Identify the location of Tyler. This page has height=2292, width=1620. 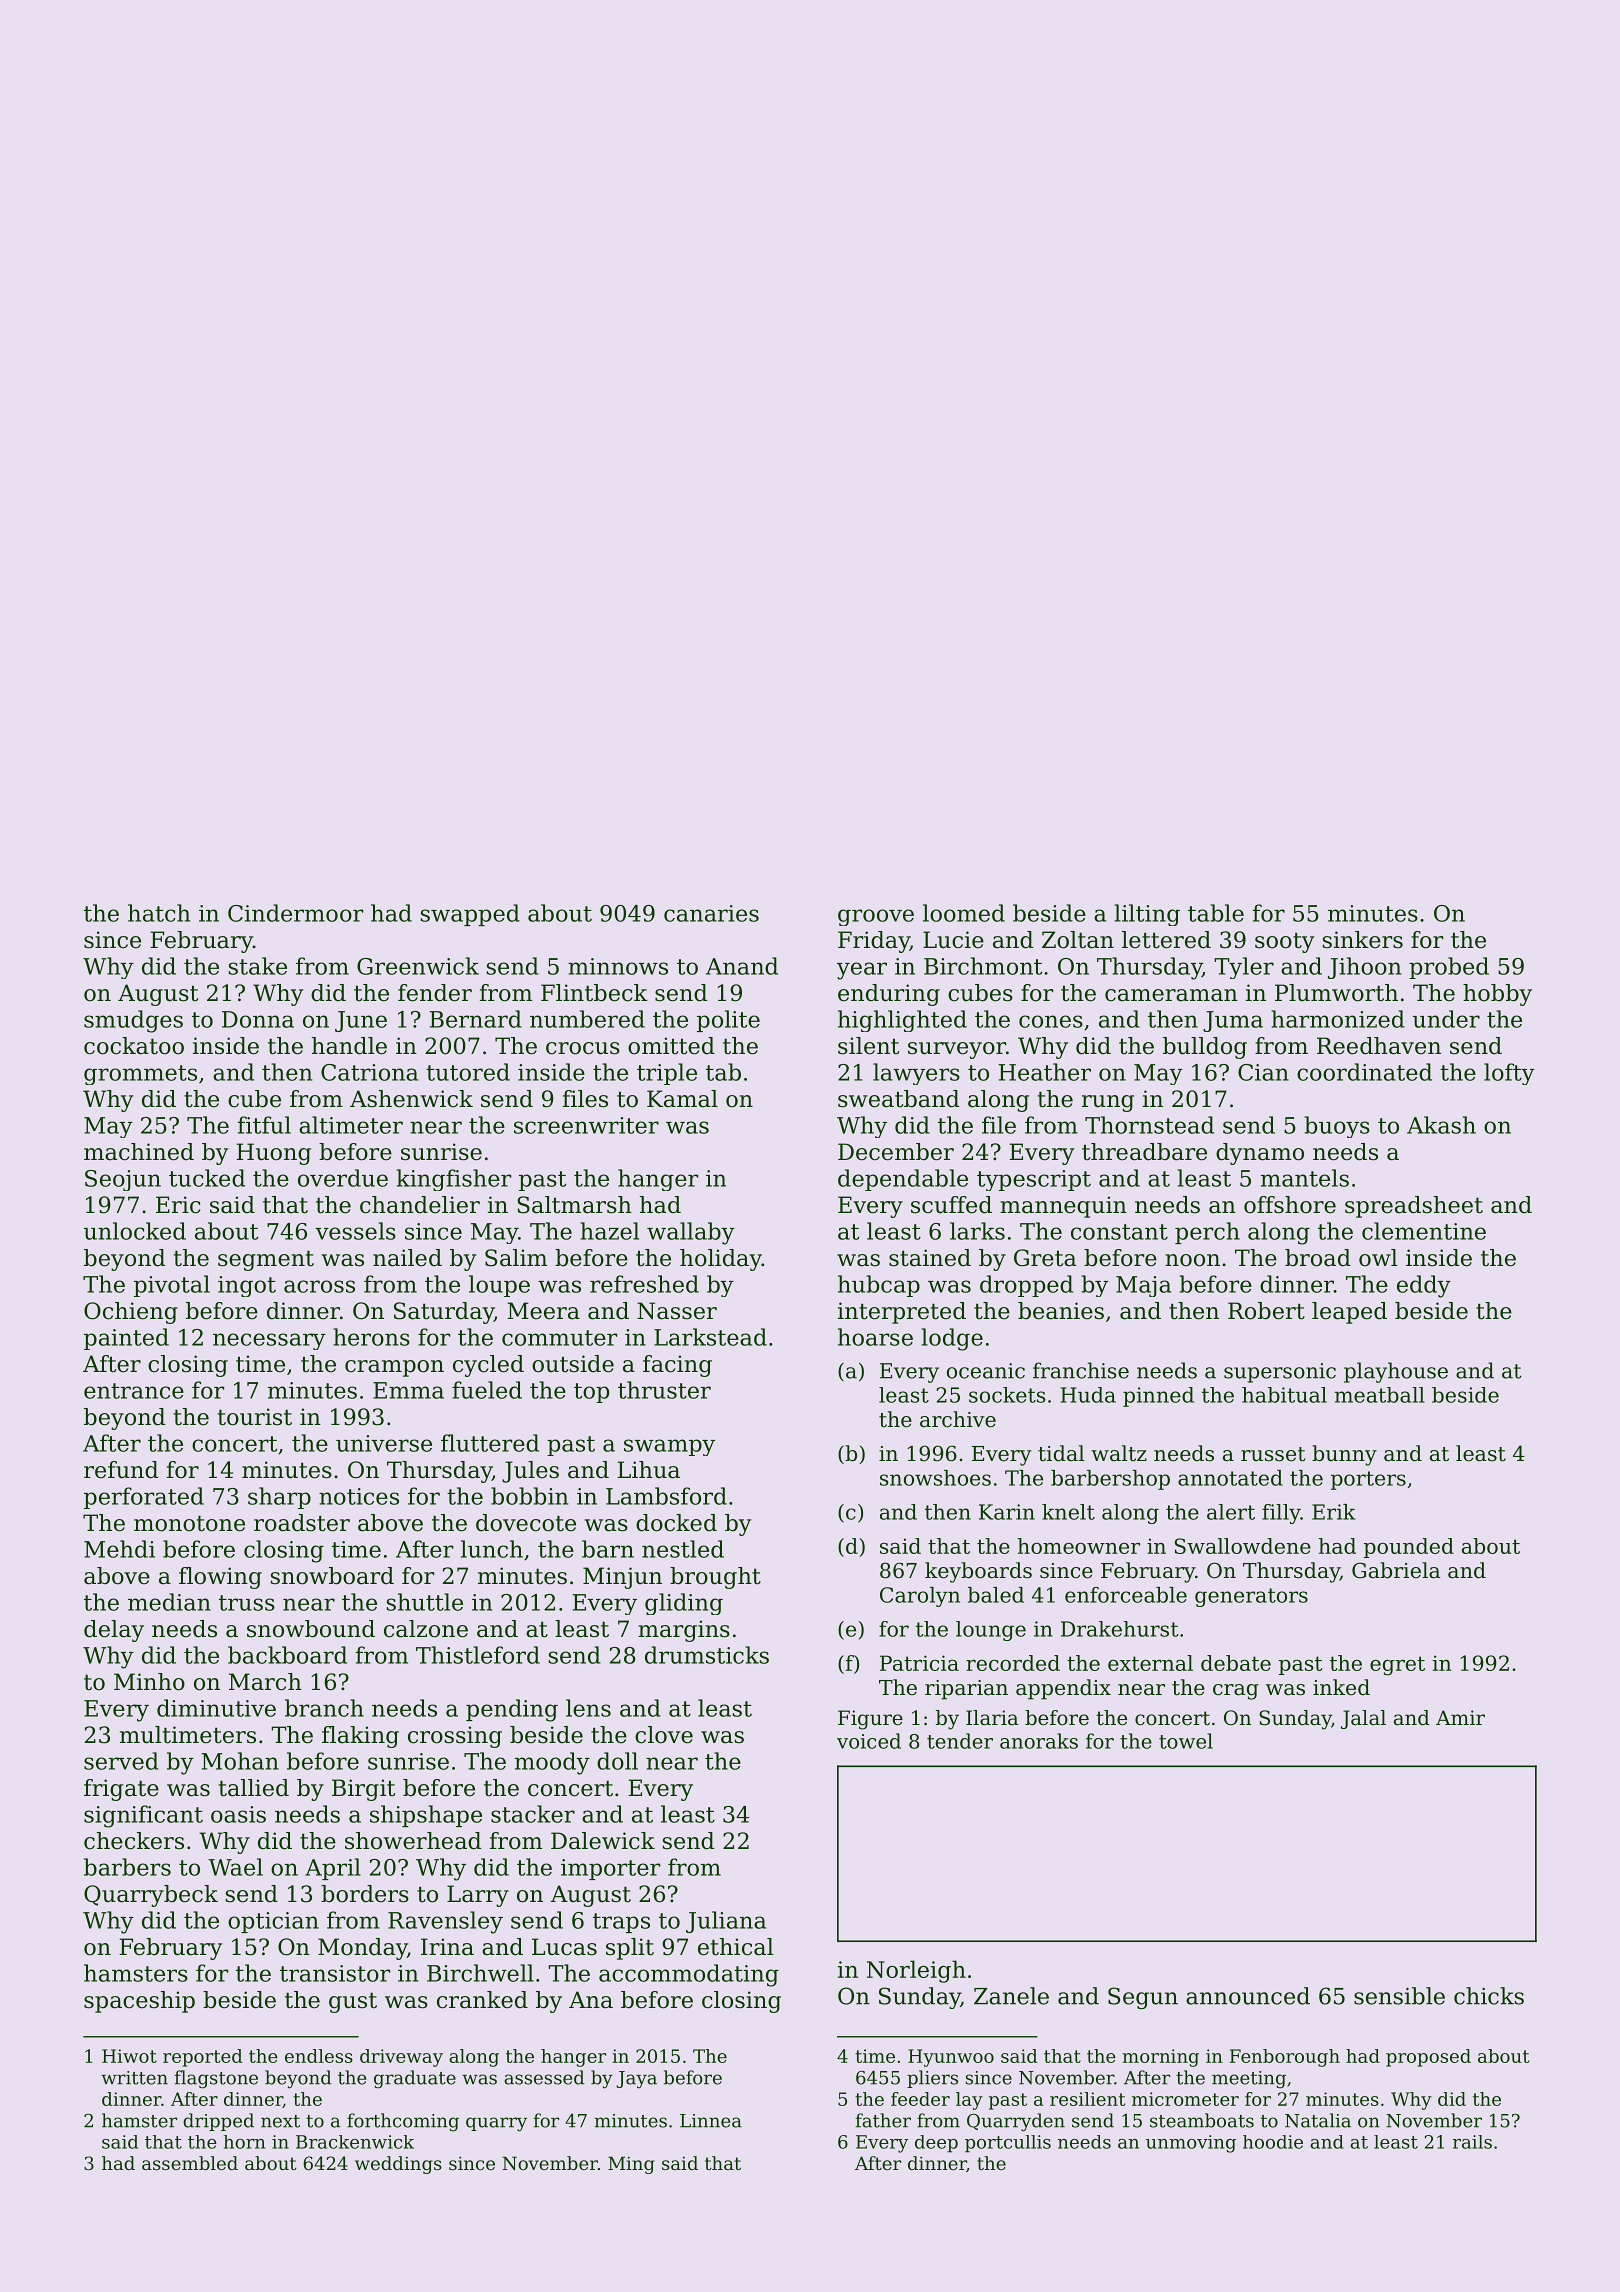
(1244, 968).
